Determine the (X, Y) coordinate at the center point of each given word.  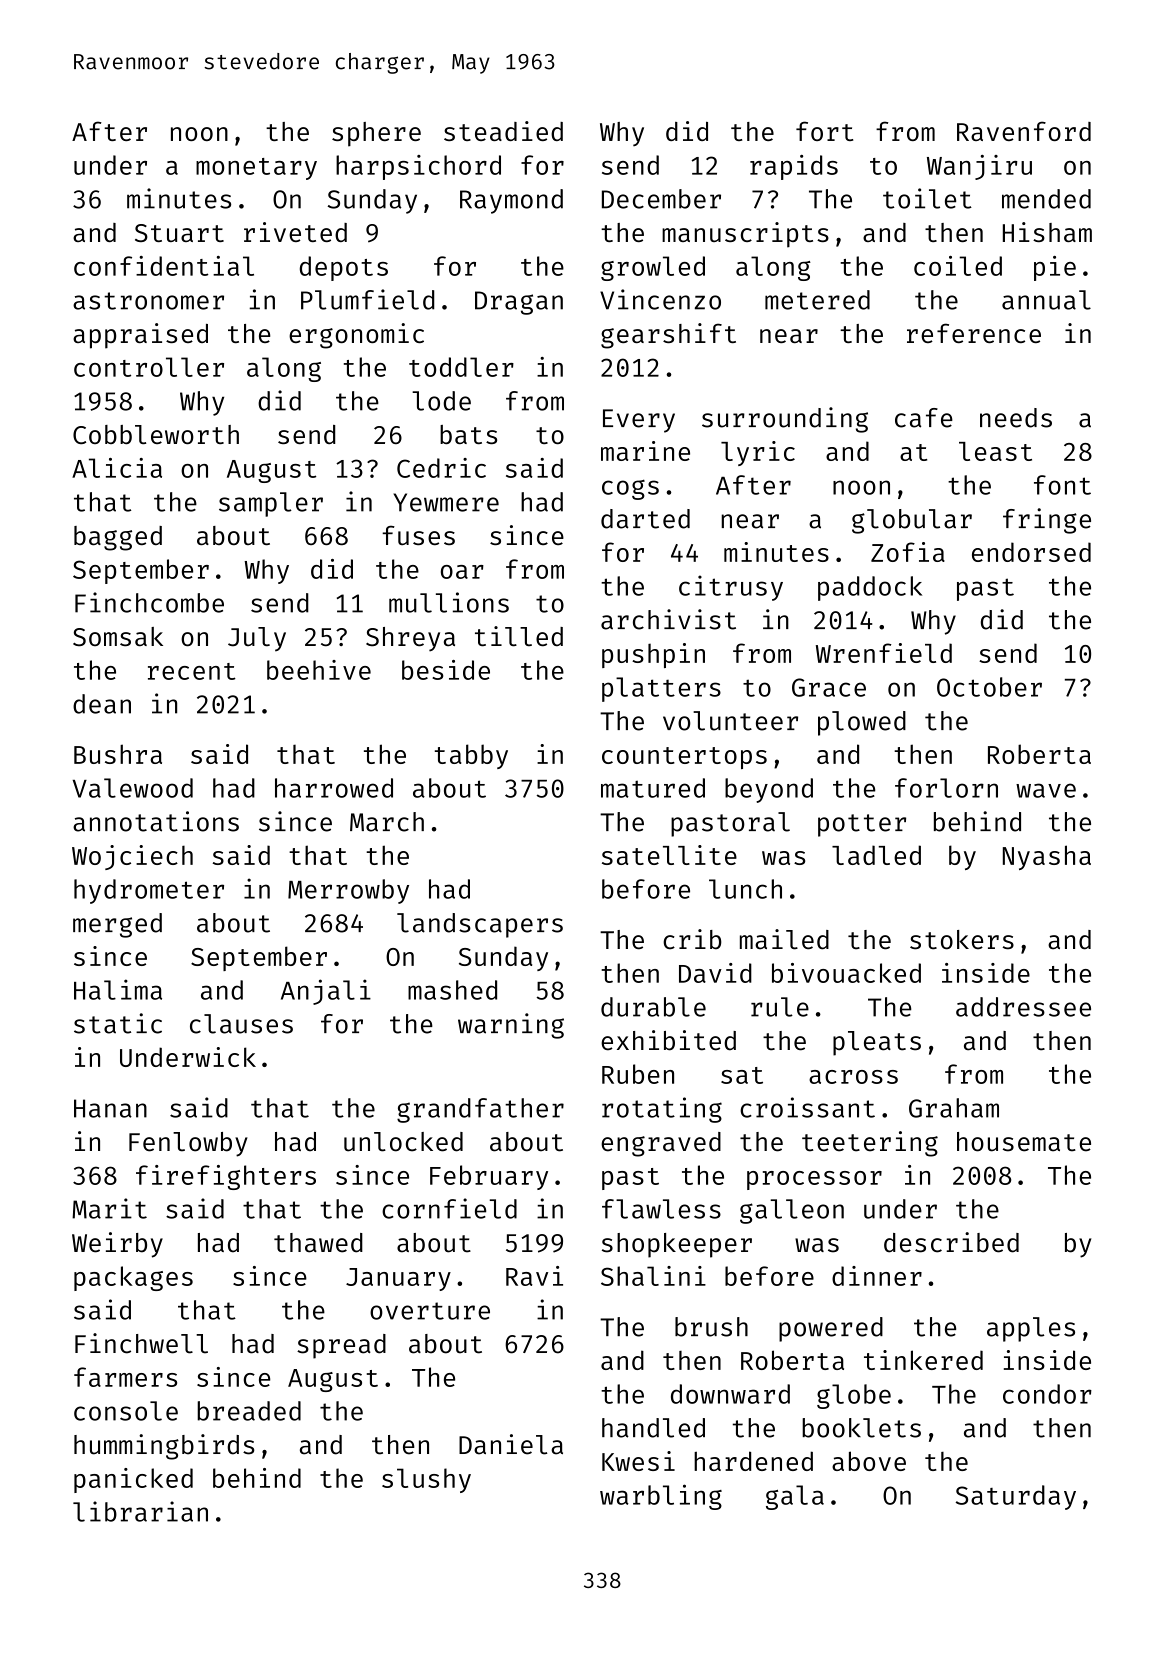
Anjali (326, 992)
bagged (118, 538)
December (661, 199)
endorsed (1031, 552)
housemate (1024, 1142)
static (118, 1023)
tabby (471, 756)
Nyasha (1047, 857)
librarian (140, 1511)
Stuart (179, 233)
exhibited (668, 1040)
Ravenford (1024, 131)
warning (511, 1026)
